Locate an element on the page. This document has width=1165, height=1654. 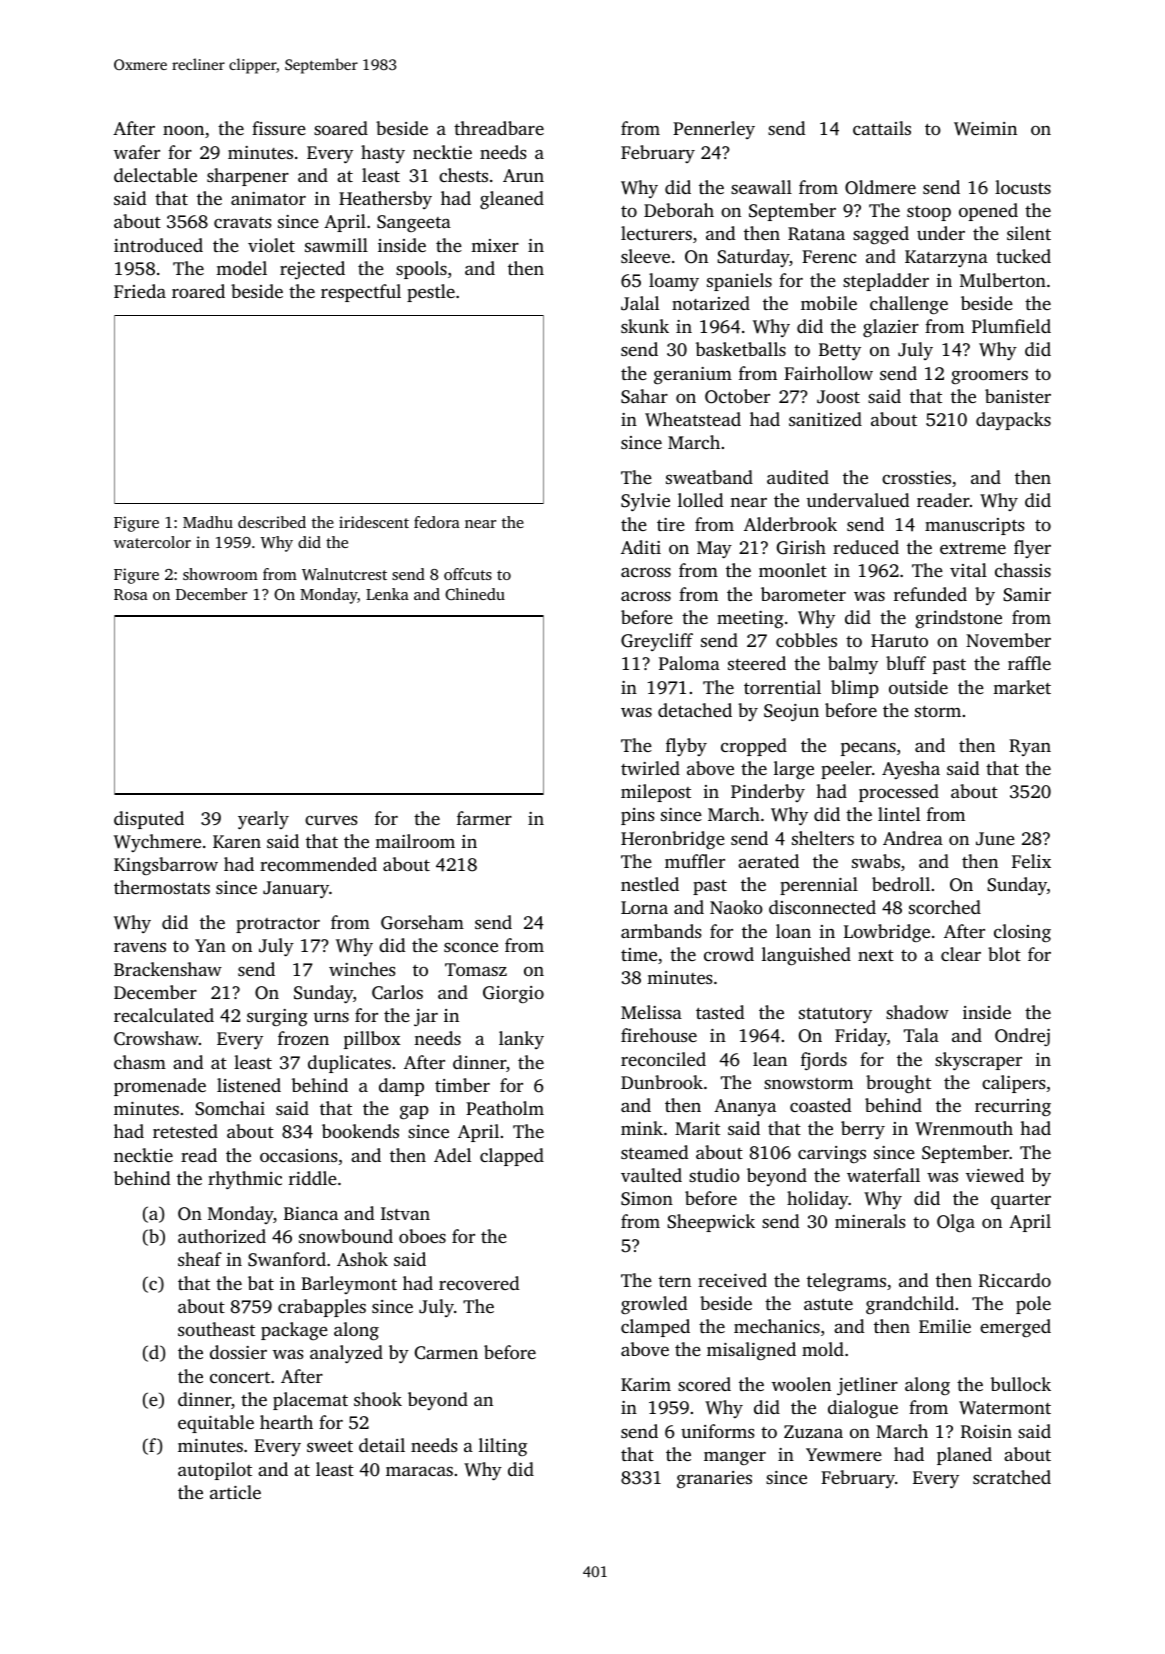
tasted is located at coordinates (720, 1012).
